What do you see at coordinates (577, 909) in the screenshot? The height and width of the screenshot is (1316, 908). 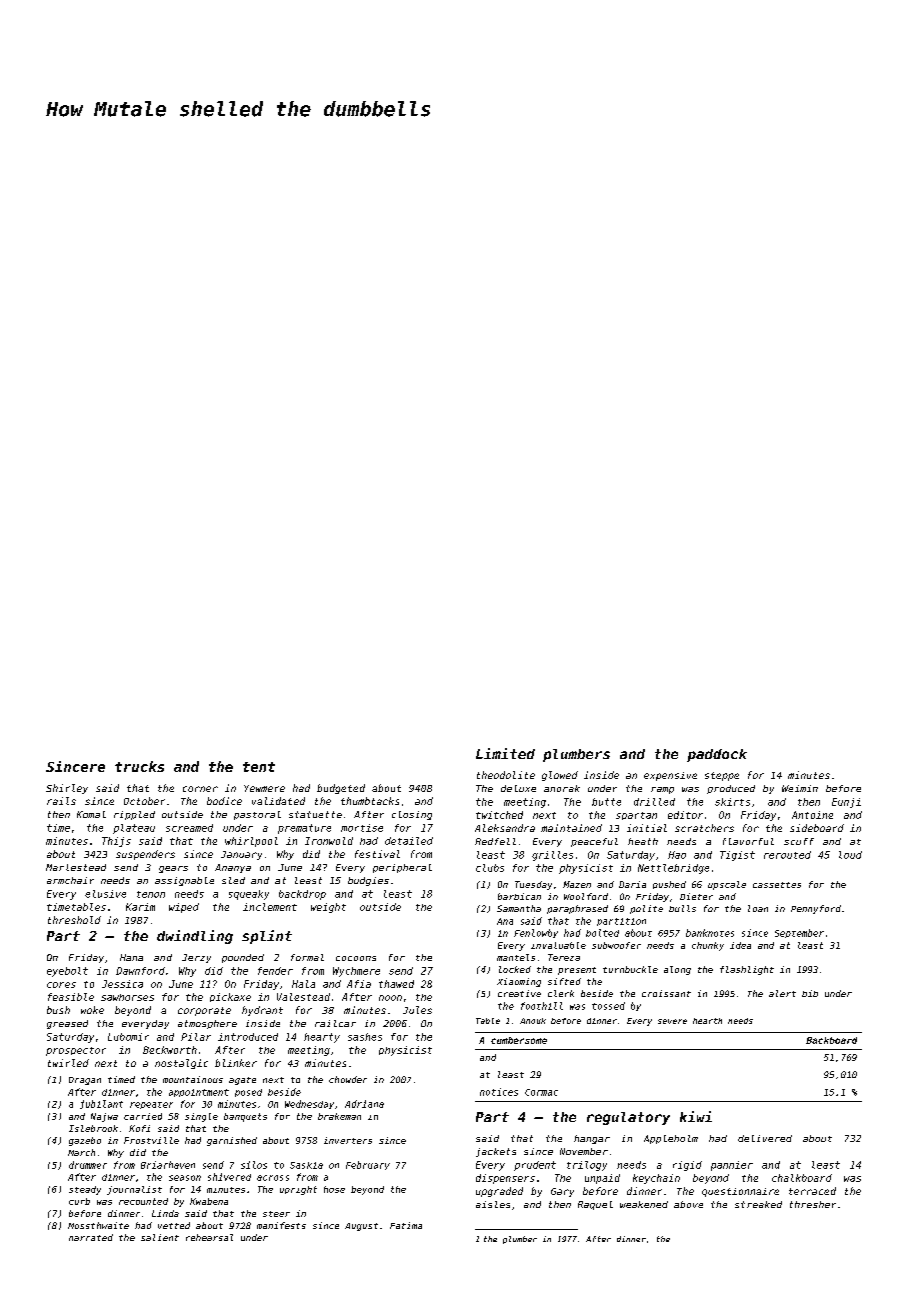 I see `paraphrased` at bounding box center [577, 909].
